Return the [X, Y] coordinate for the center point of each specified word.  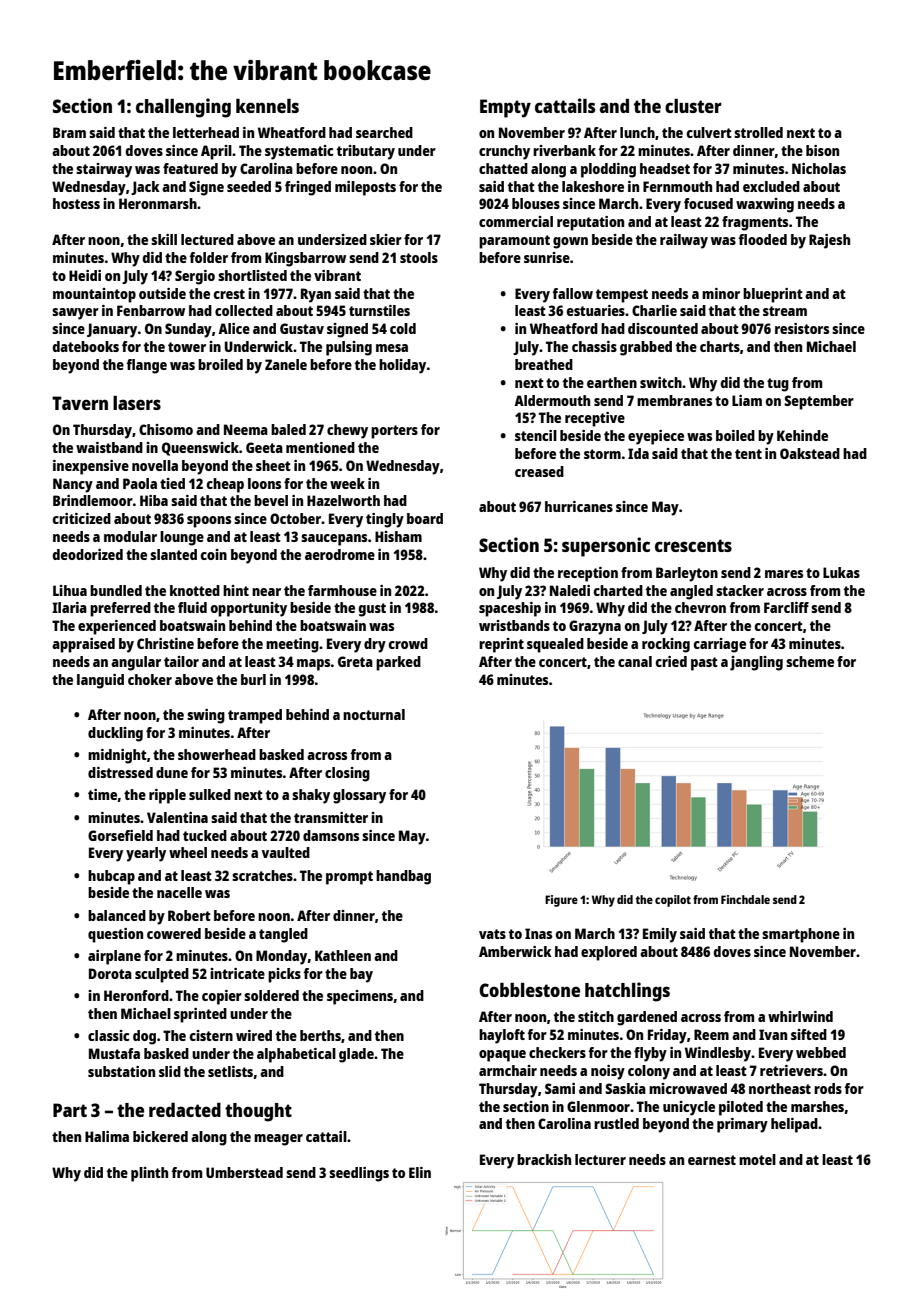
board [425, 518]
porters [394, 432]
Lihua [70, 590]
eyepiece [656, 437]
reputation [590, 223]
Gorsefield [120, 835]
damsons [331, 835]
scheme [810, 661]
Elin [420, 1172]
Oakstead [810, 453]
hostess [76, 203]
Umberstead [244, 1172]
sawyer [75, 314]
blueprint [773, 295]
